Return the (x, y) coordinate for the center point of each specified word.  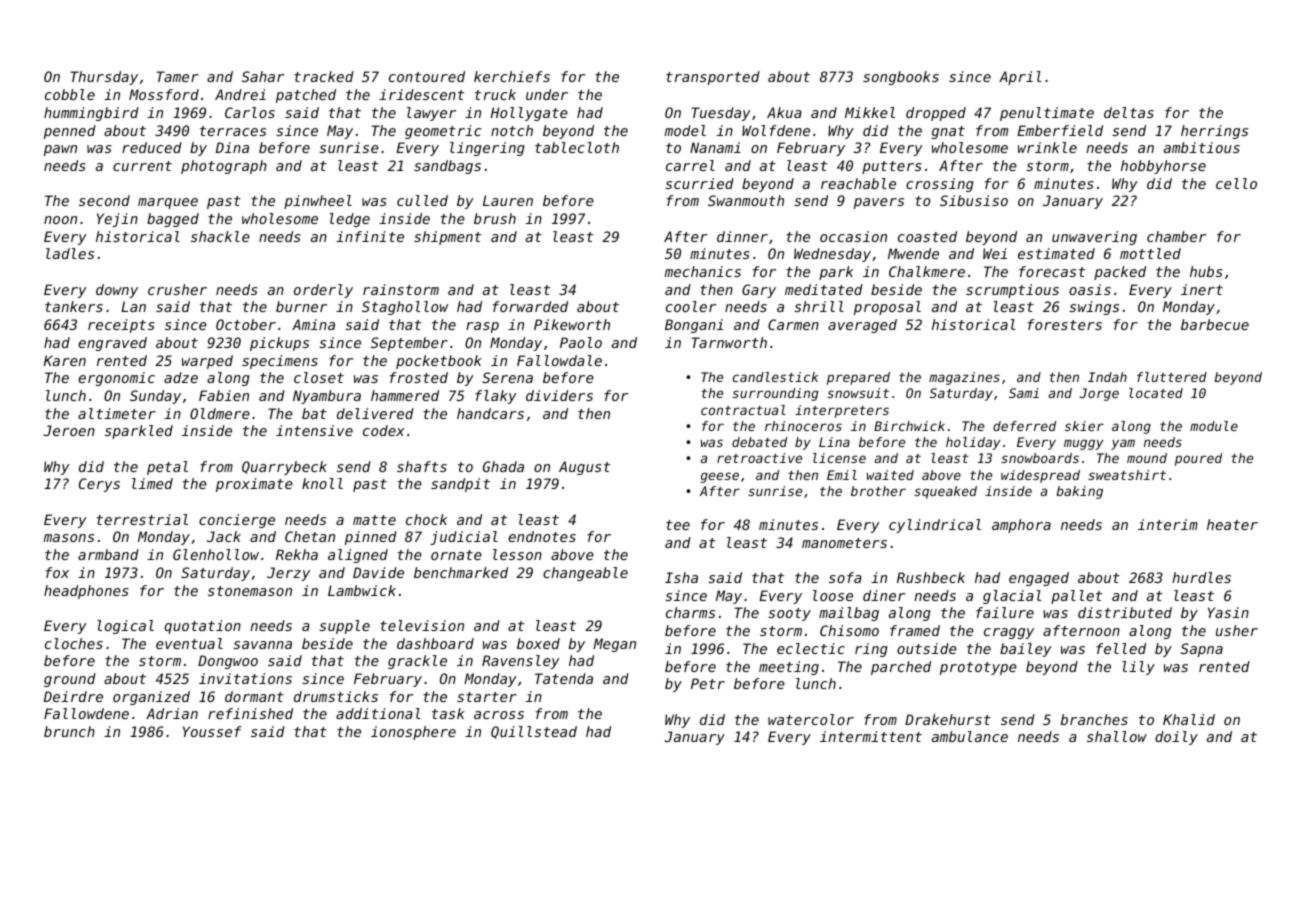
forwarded (530, 306)
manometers (844, 543)
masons (69, 538)
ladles (70, 253)
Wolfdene (776, 130)
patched (306, 96)
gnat (948, 132)
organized (151, 698)
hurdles (1201, 577)
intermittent (871, 736)
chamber (1176, 236)
